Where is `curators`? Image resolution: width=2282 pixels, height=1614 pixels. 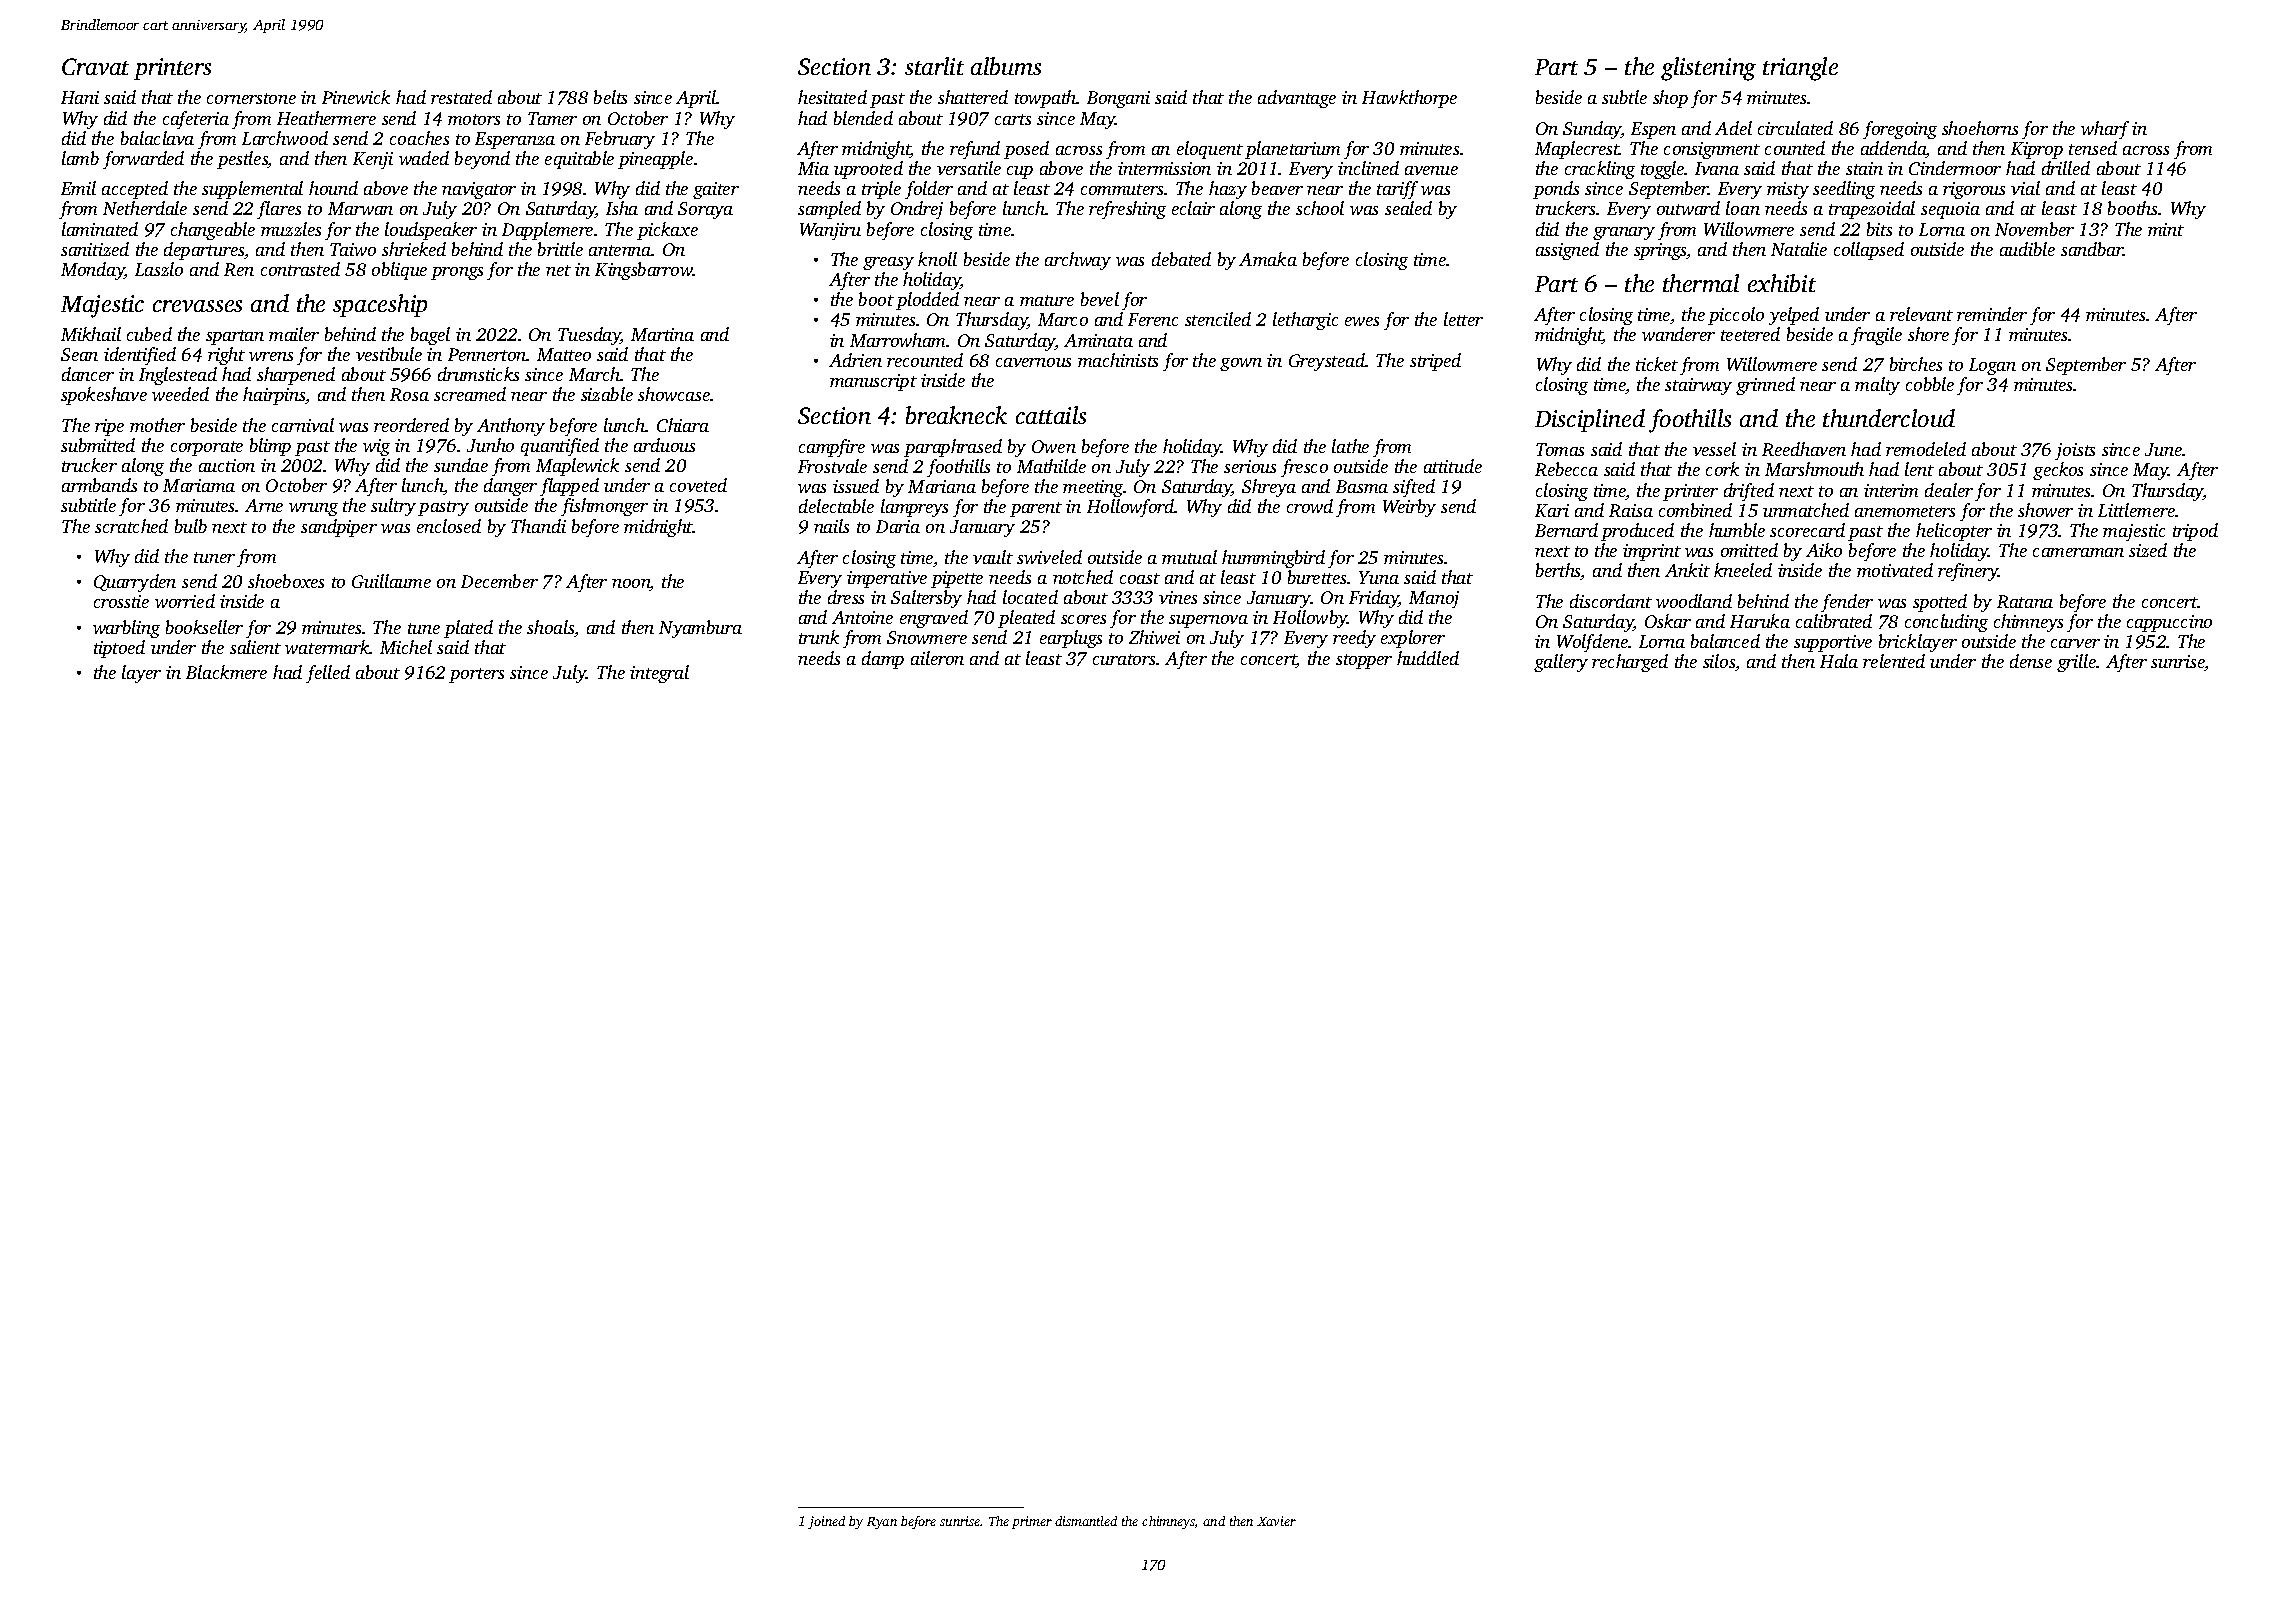
curators is located at coordinates (1124, 659).
